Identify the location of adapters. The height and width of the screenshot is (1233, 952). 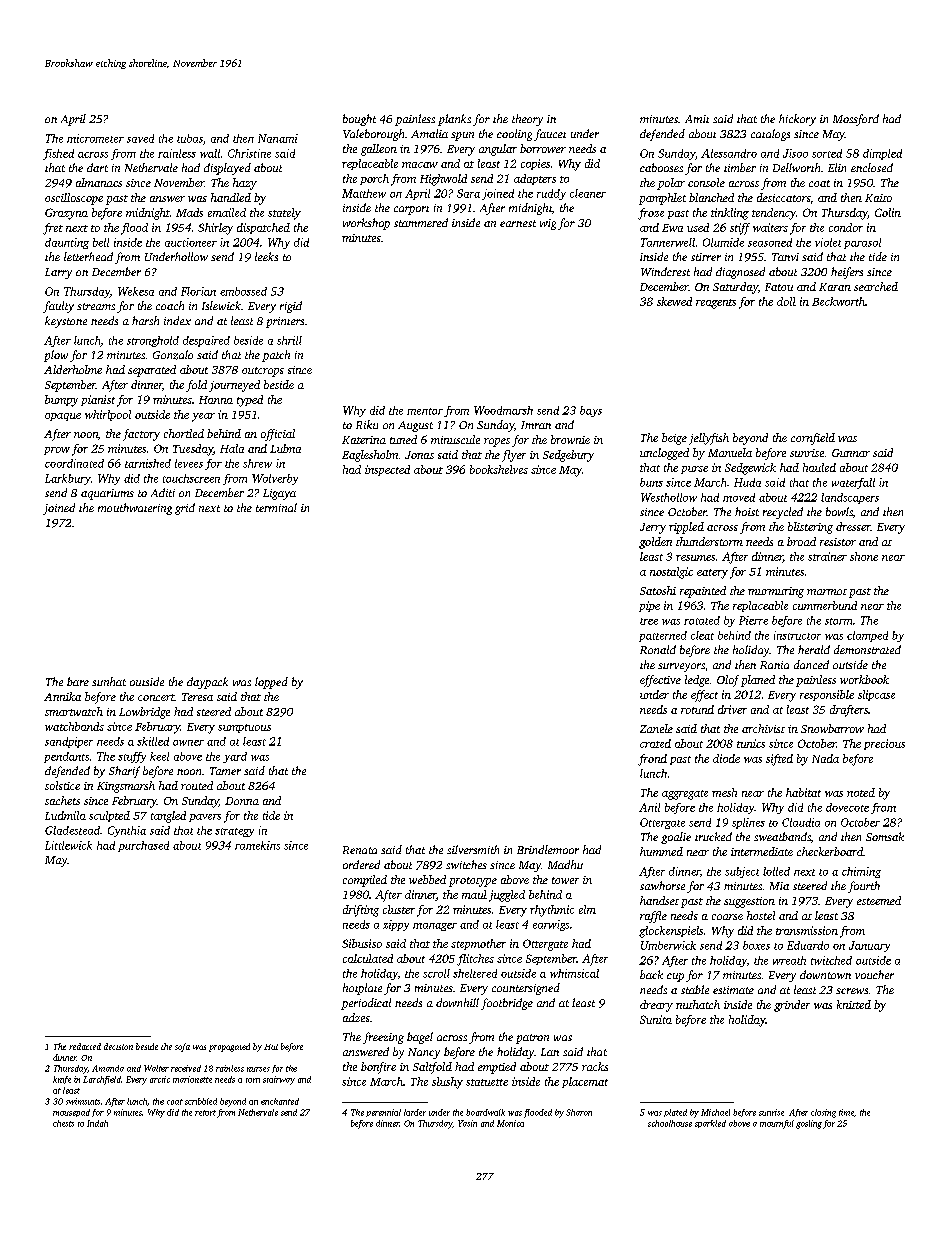
(535, 179).
